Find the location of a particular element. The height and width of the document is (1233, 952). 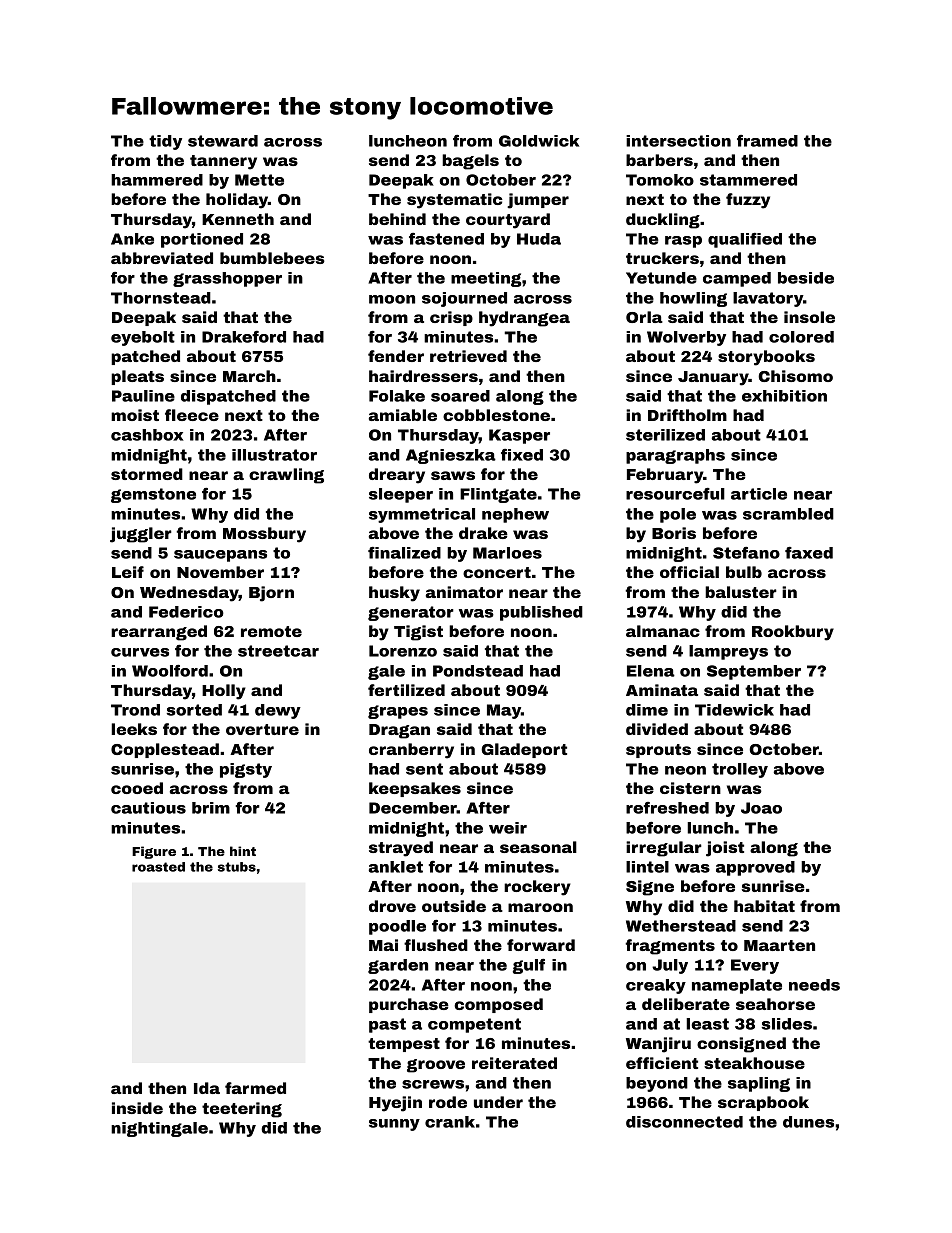

groove is located at coordinates (436, 1066).
